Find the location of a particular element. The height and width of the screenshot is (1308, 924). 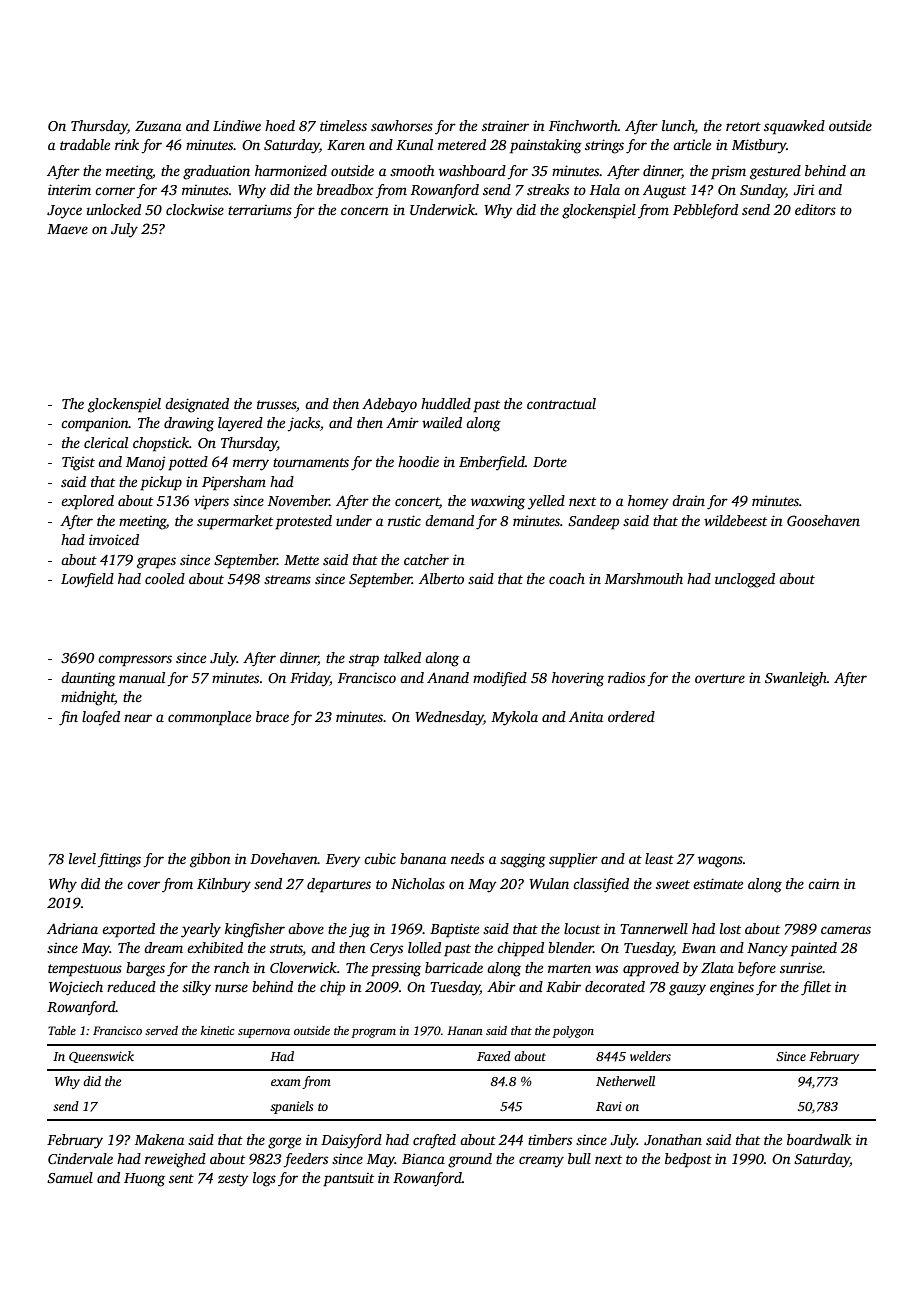

served is located at coordinates (161, 1030).
